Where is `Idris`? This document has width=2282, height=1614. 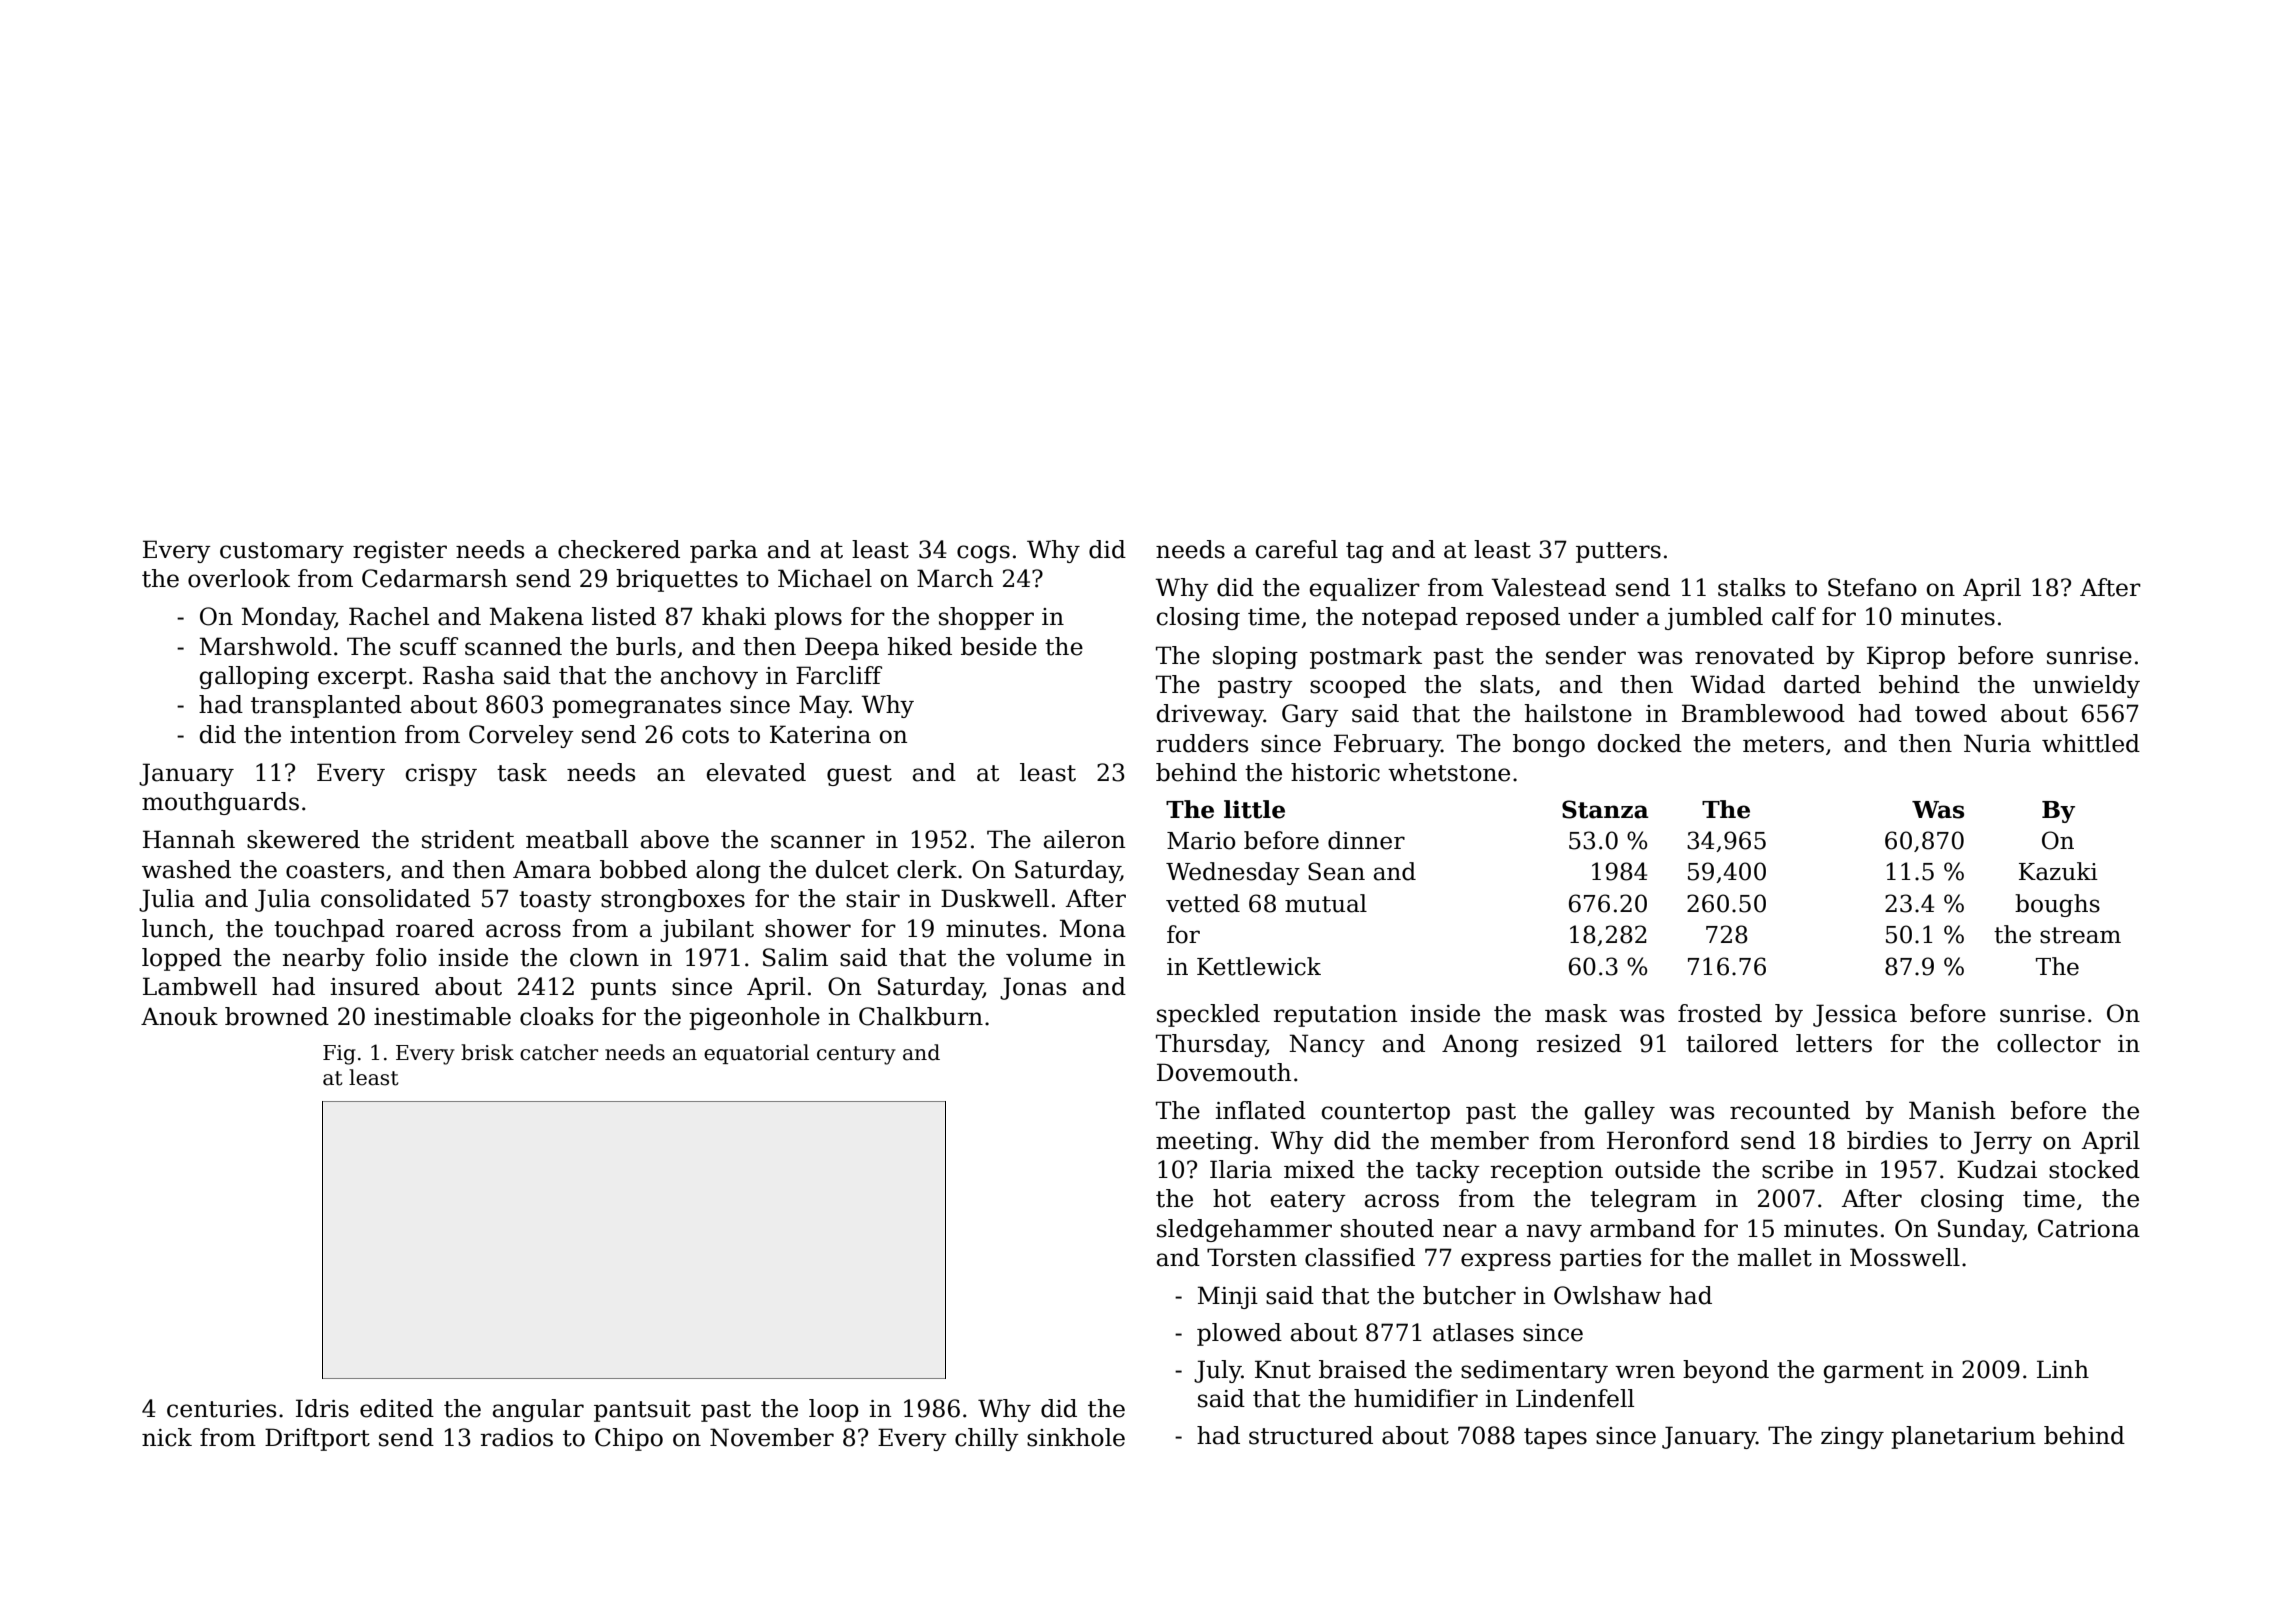 Idris is located at coordinates (322, 1408).
